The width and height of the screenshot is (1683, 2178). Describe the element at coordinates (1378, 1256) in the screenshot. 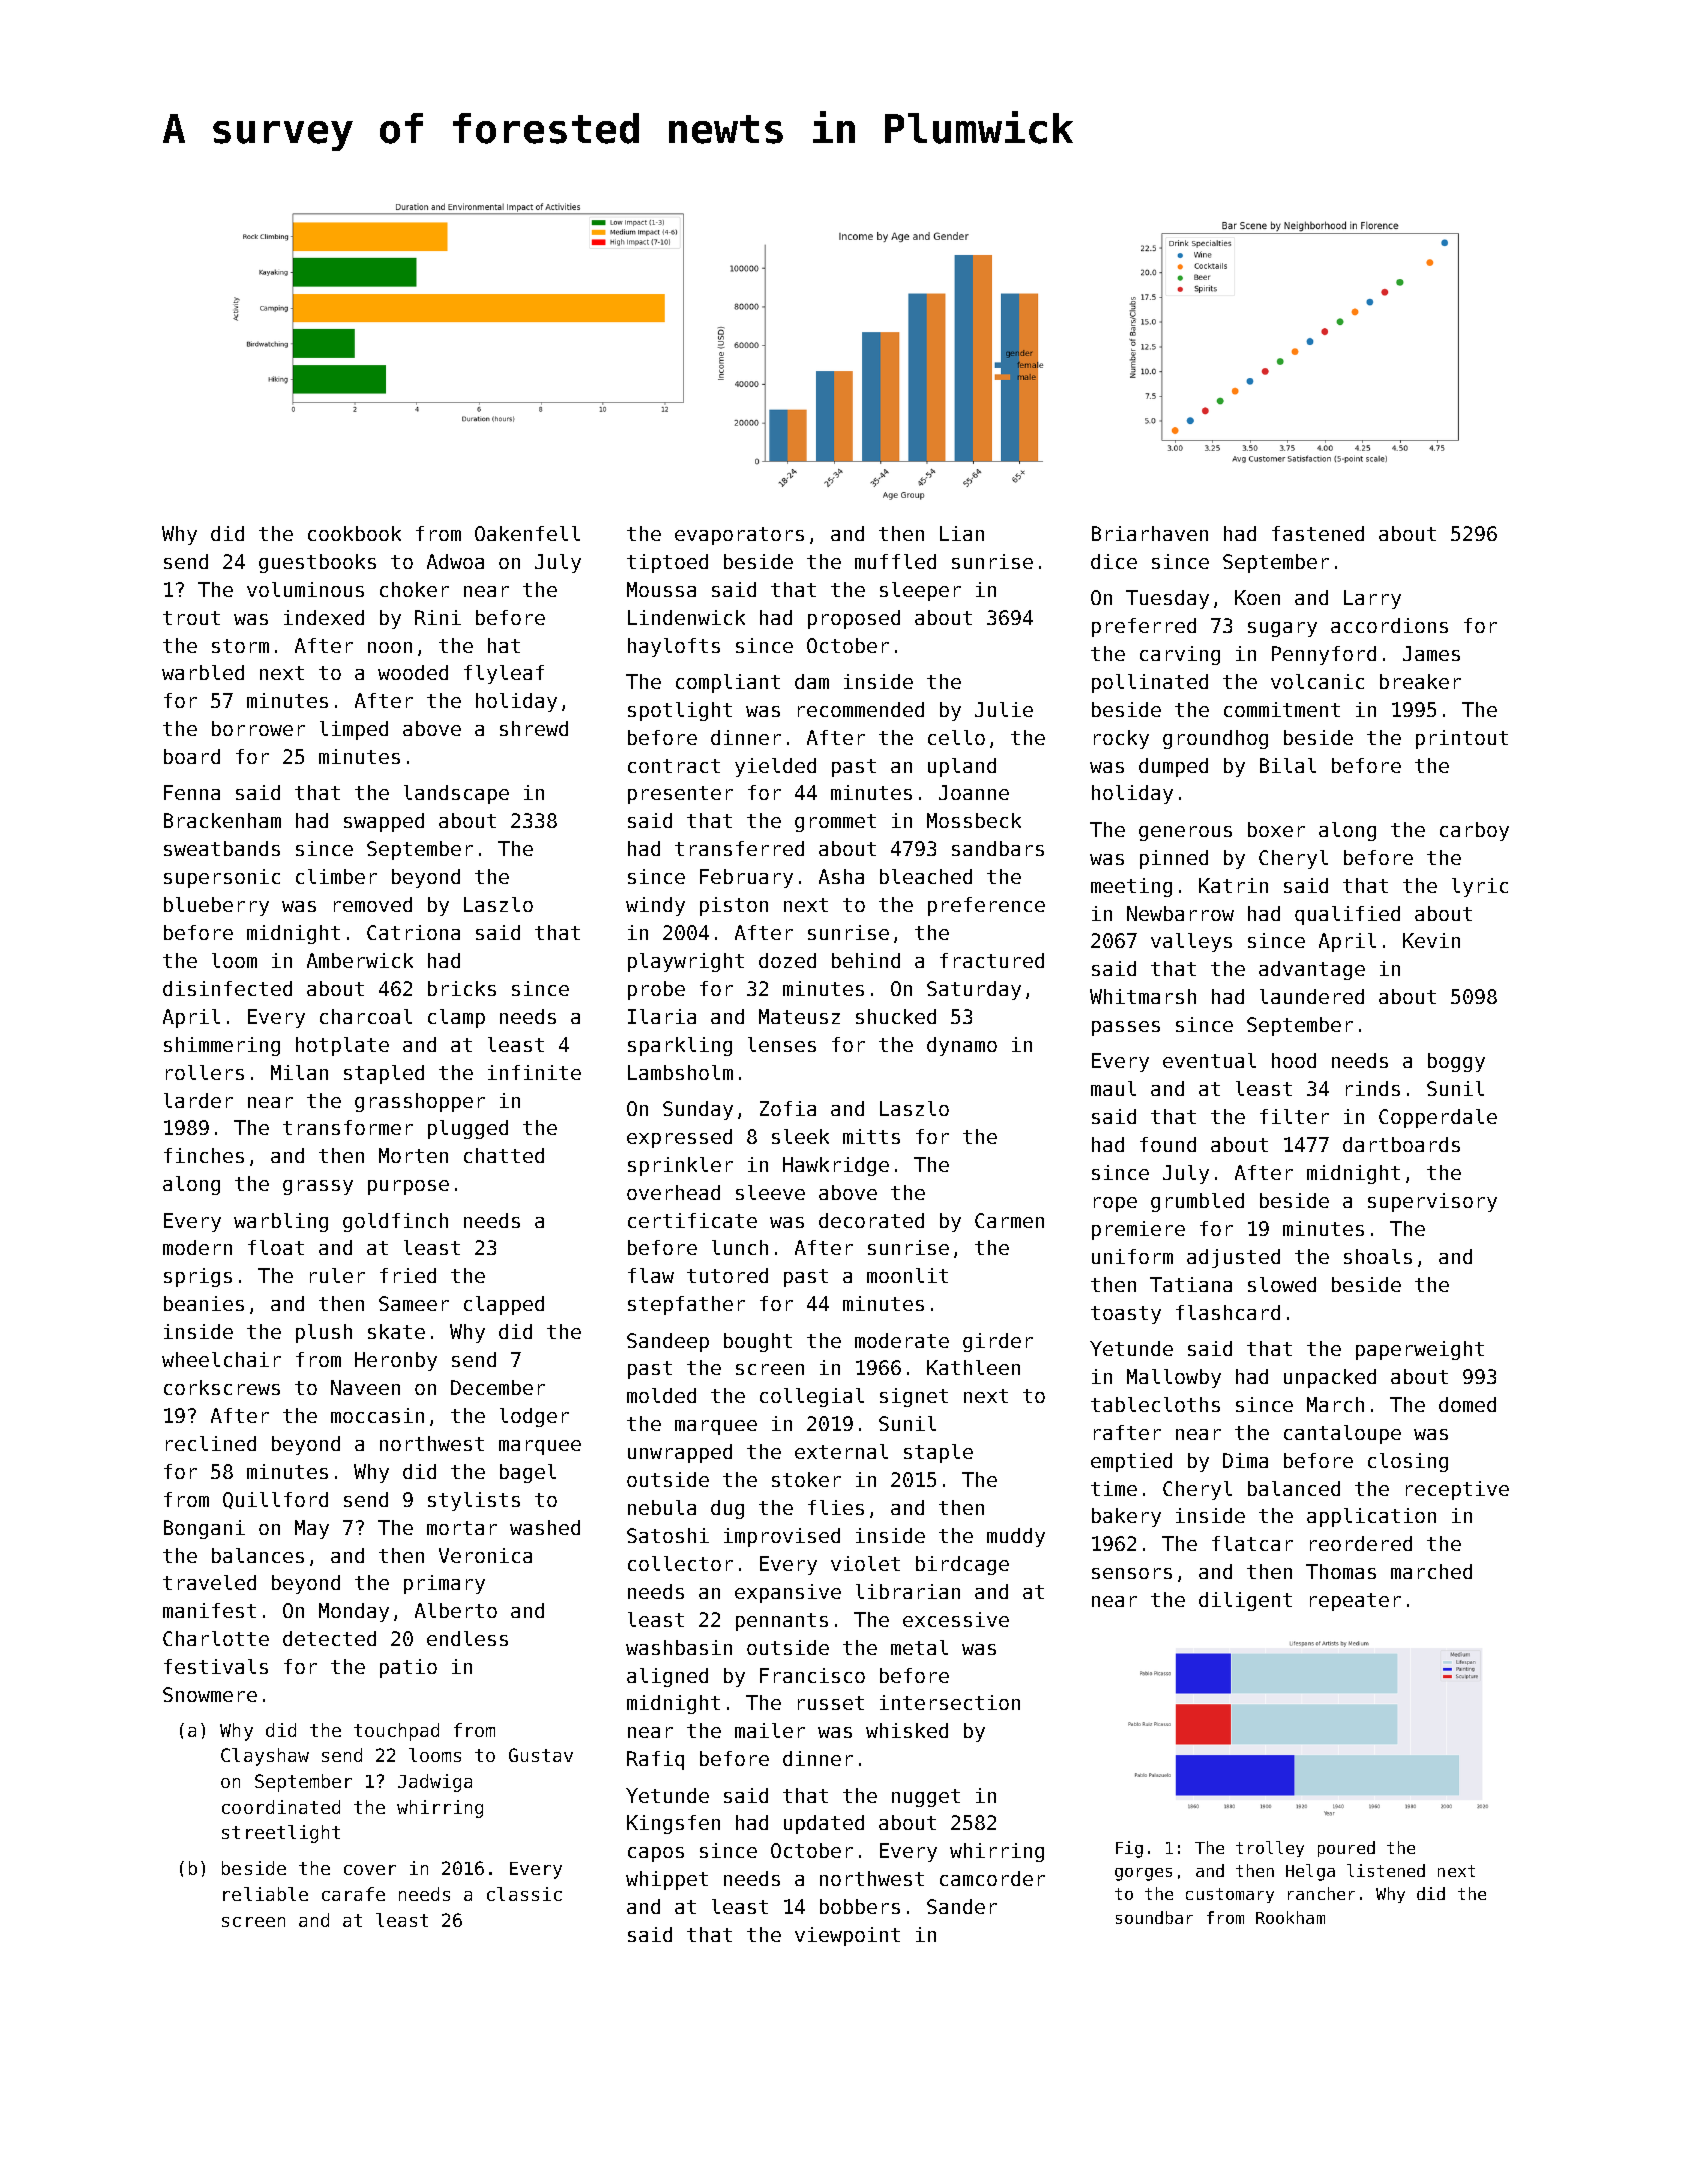

I see `shoals` at that location.
